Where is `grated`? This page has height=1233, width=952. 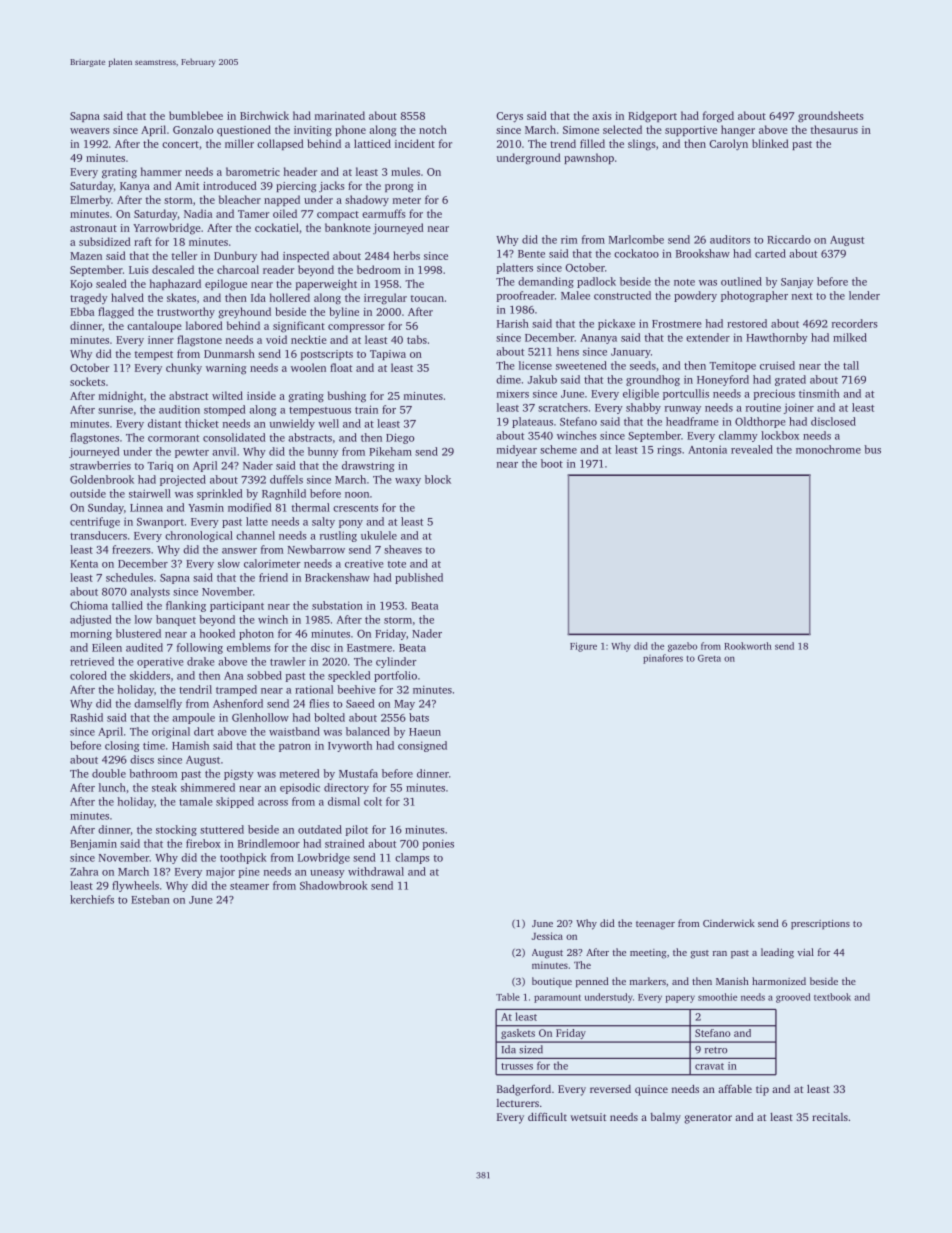 grated is located at coordinates (790, 380).
